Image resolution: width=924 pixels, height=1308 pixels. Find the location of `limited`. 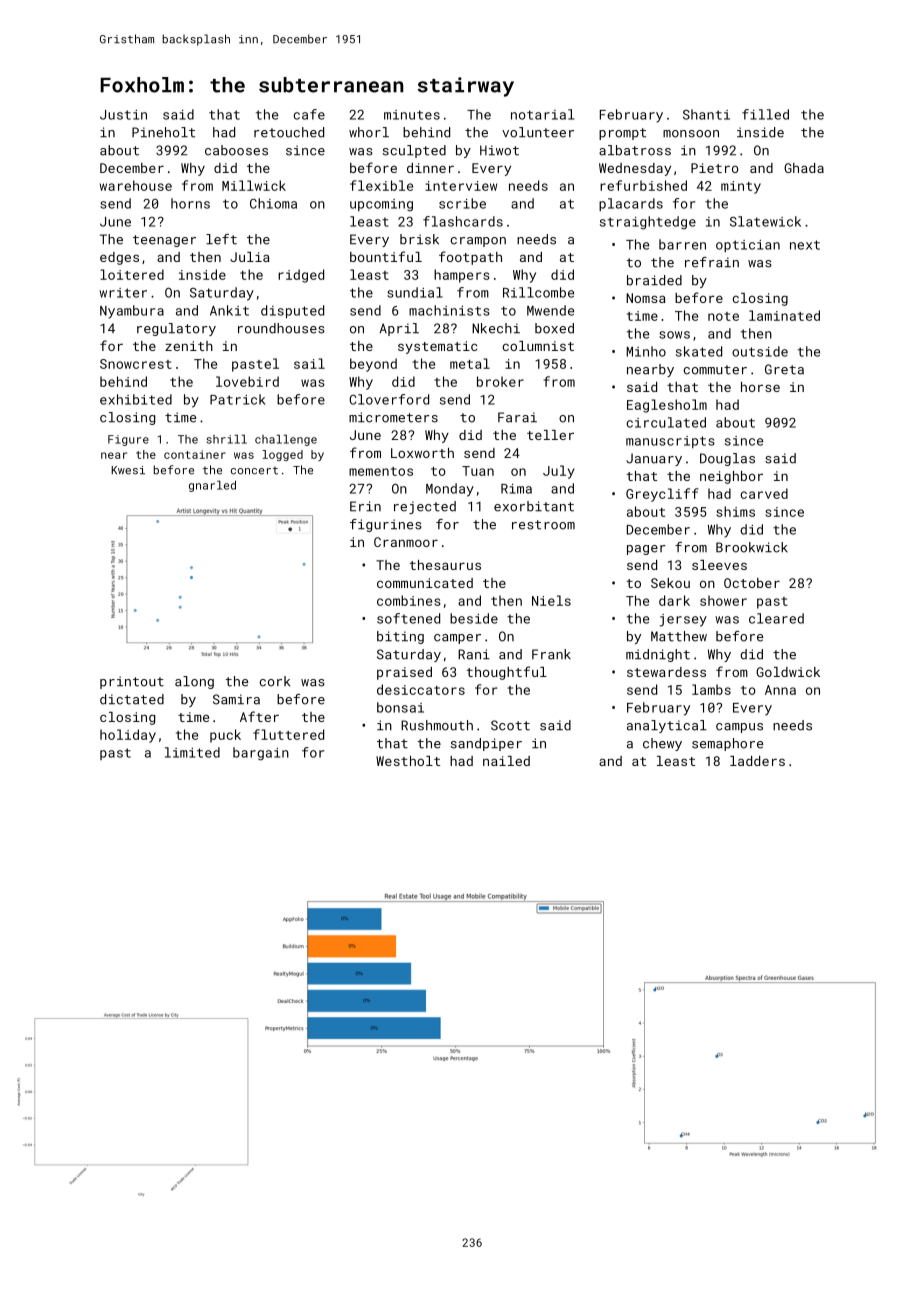

limited is located at coordinates (192, 752).
